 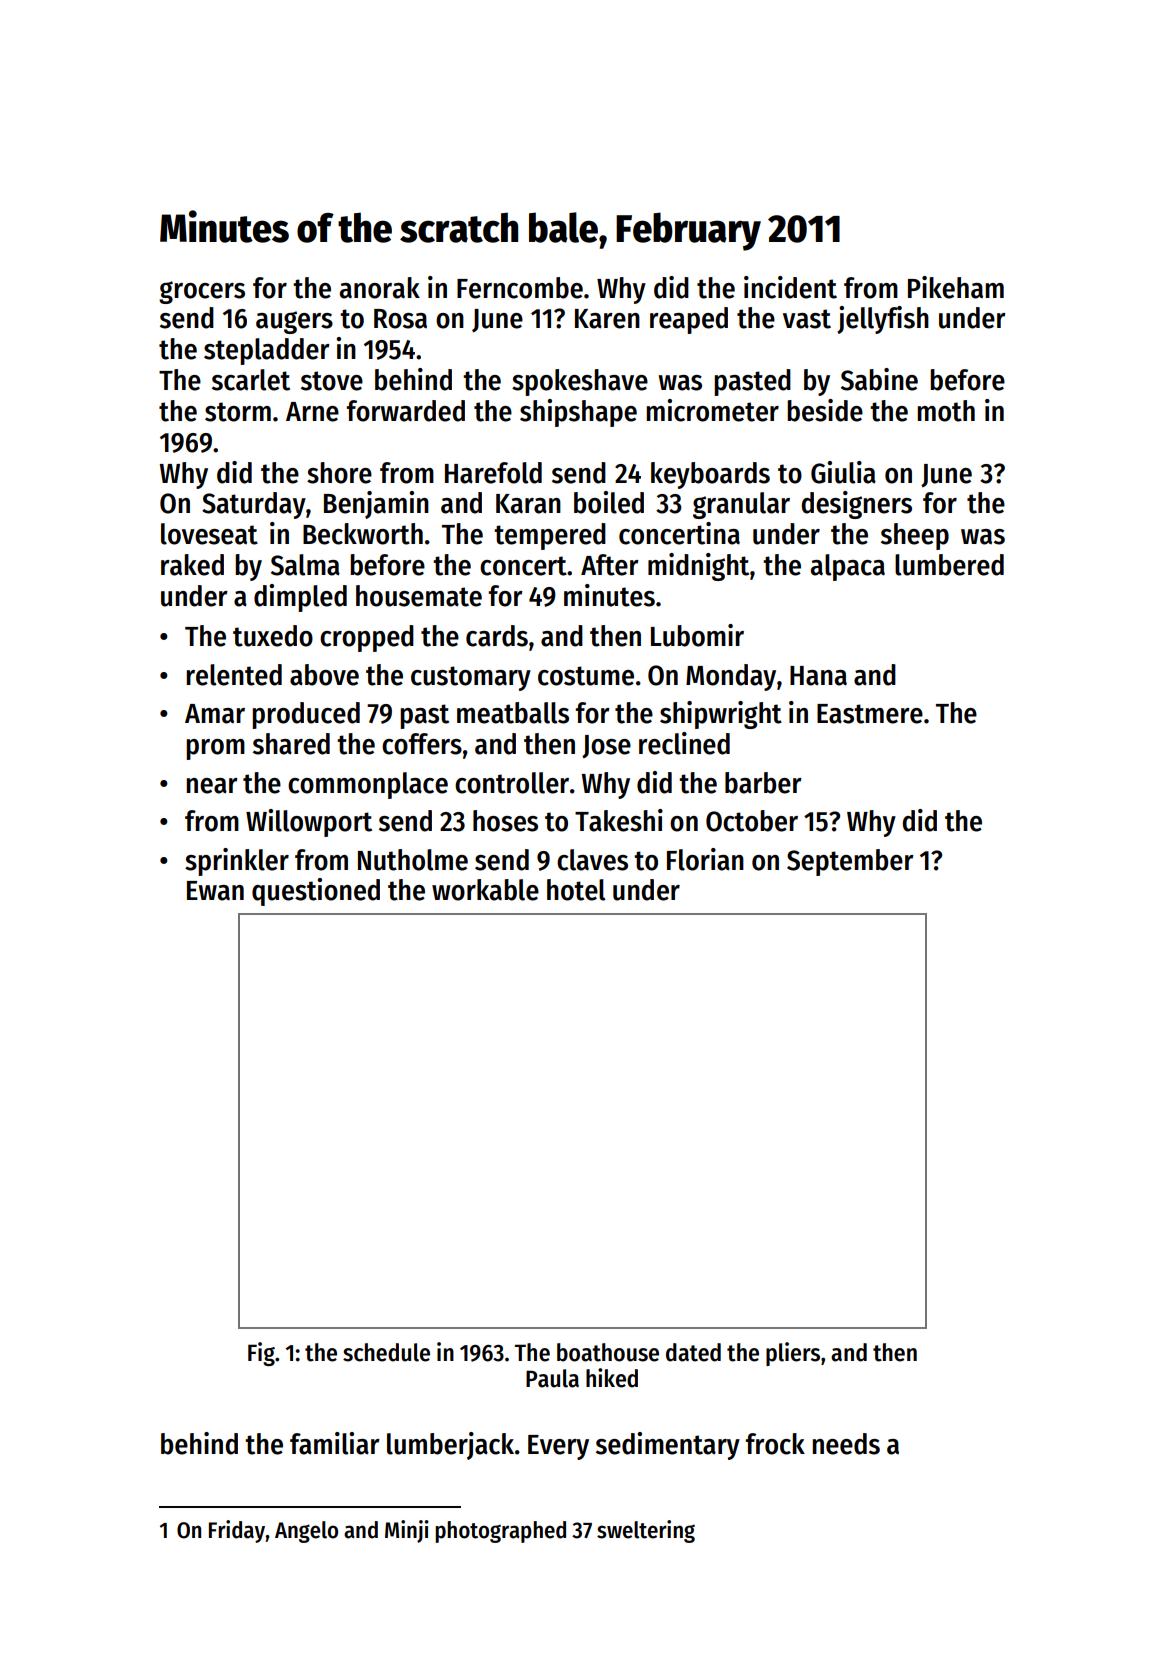 What do you see at coordinates (261, 1354) in the image?
I see `Fig` at bounding box center [261, 1354].
